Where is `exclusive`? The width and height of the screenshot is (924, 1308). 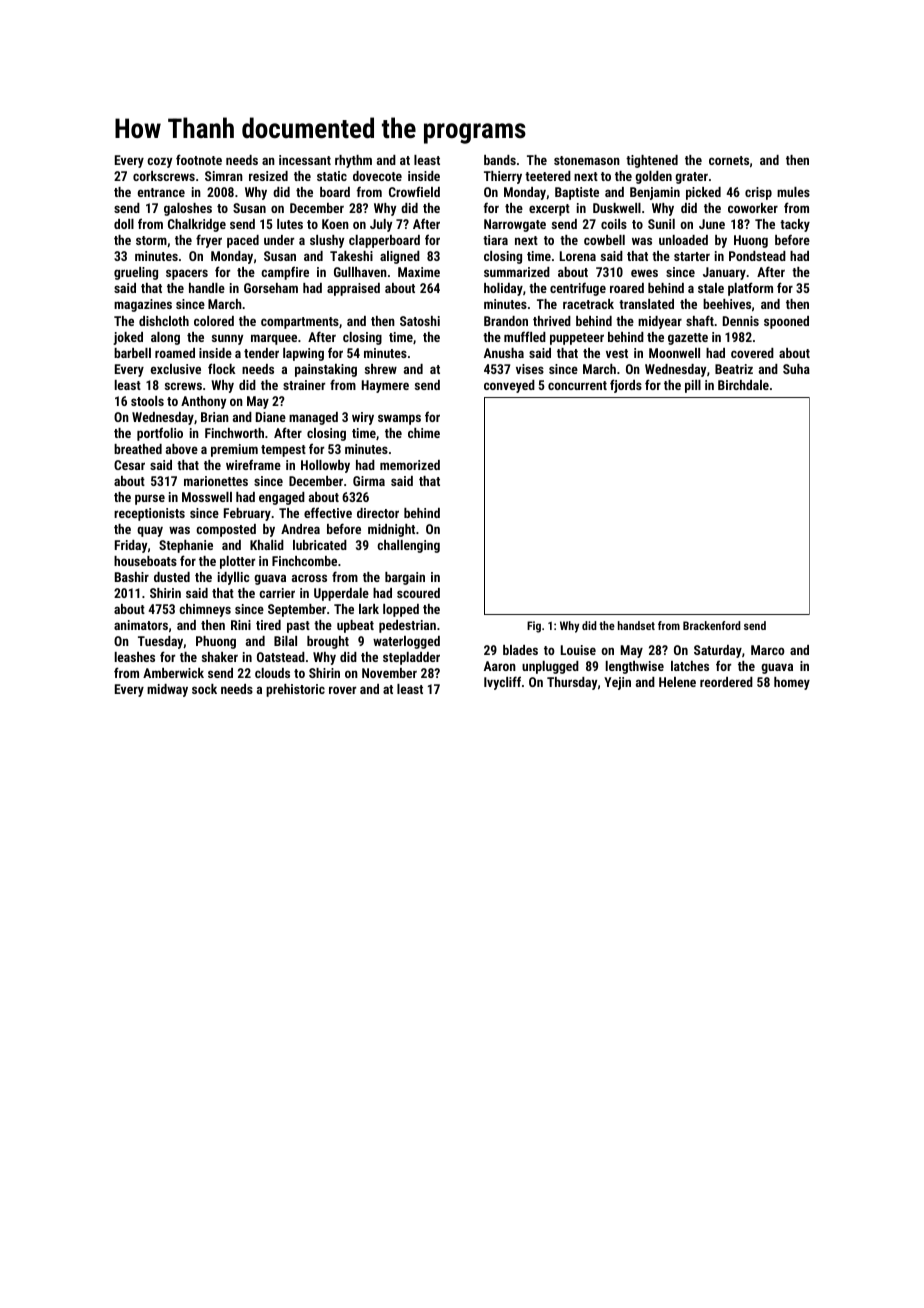 exclusive is located at coordinates (176, 369).
